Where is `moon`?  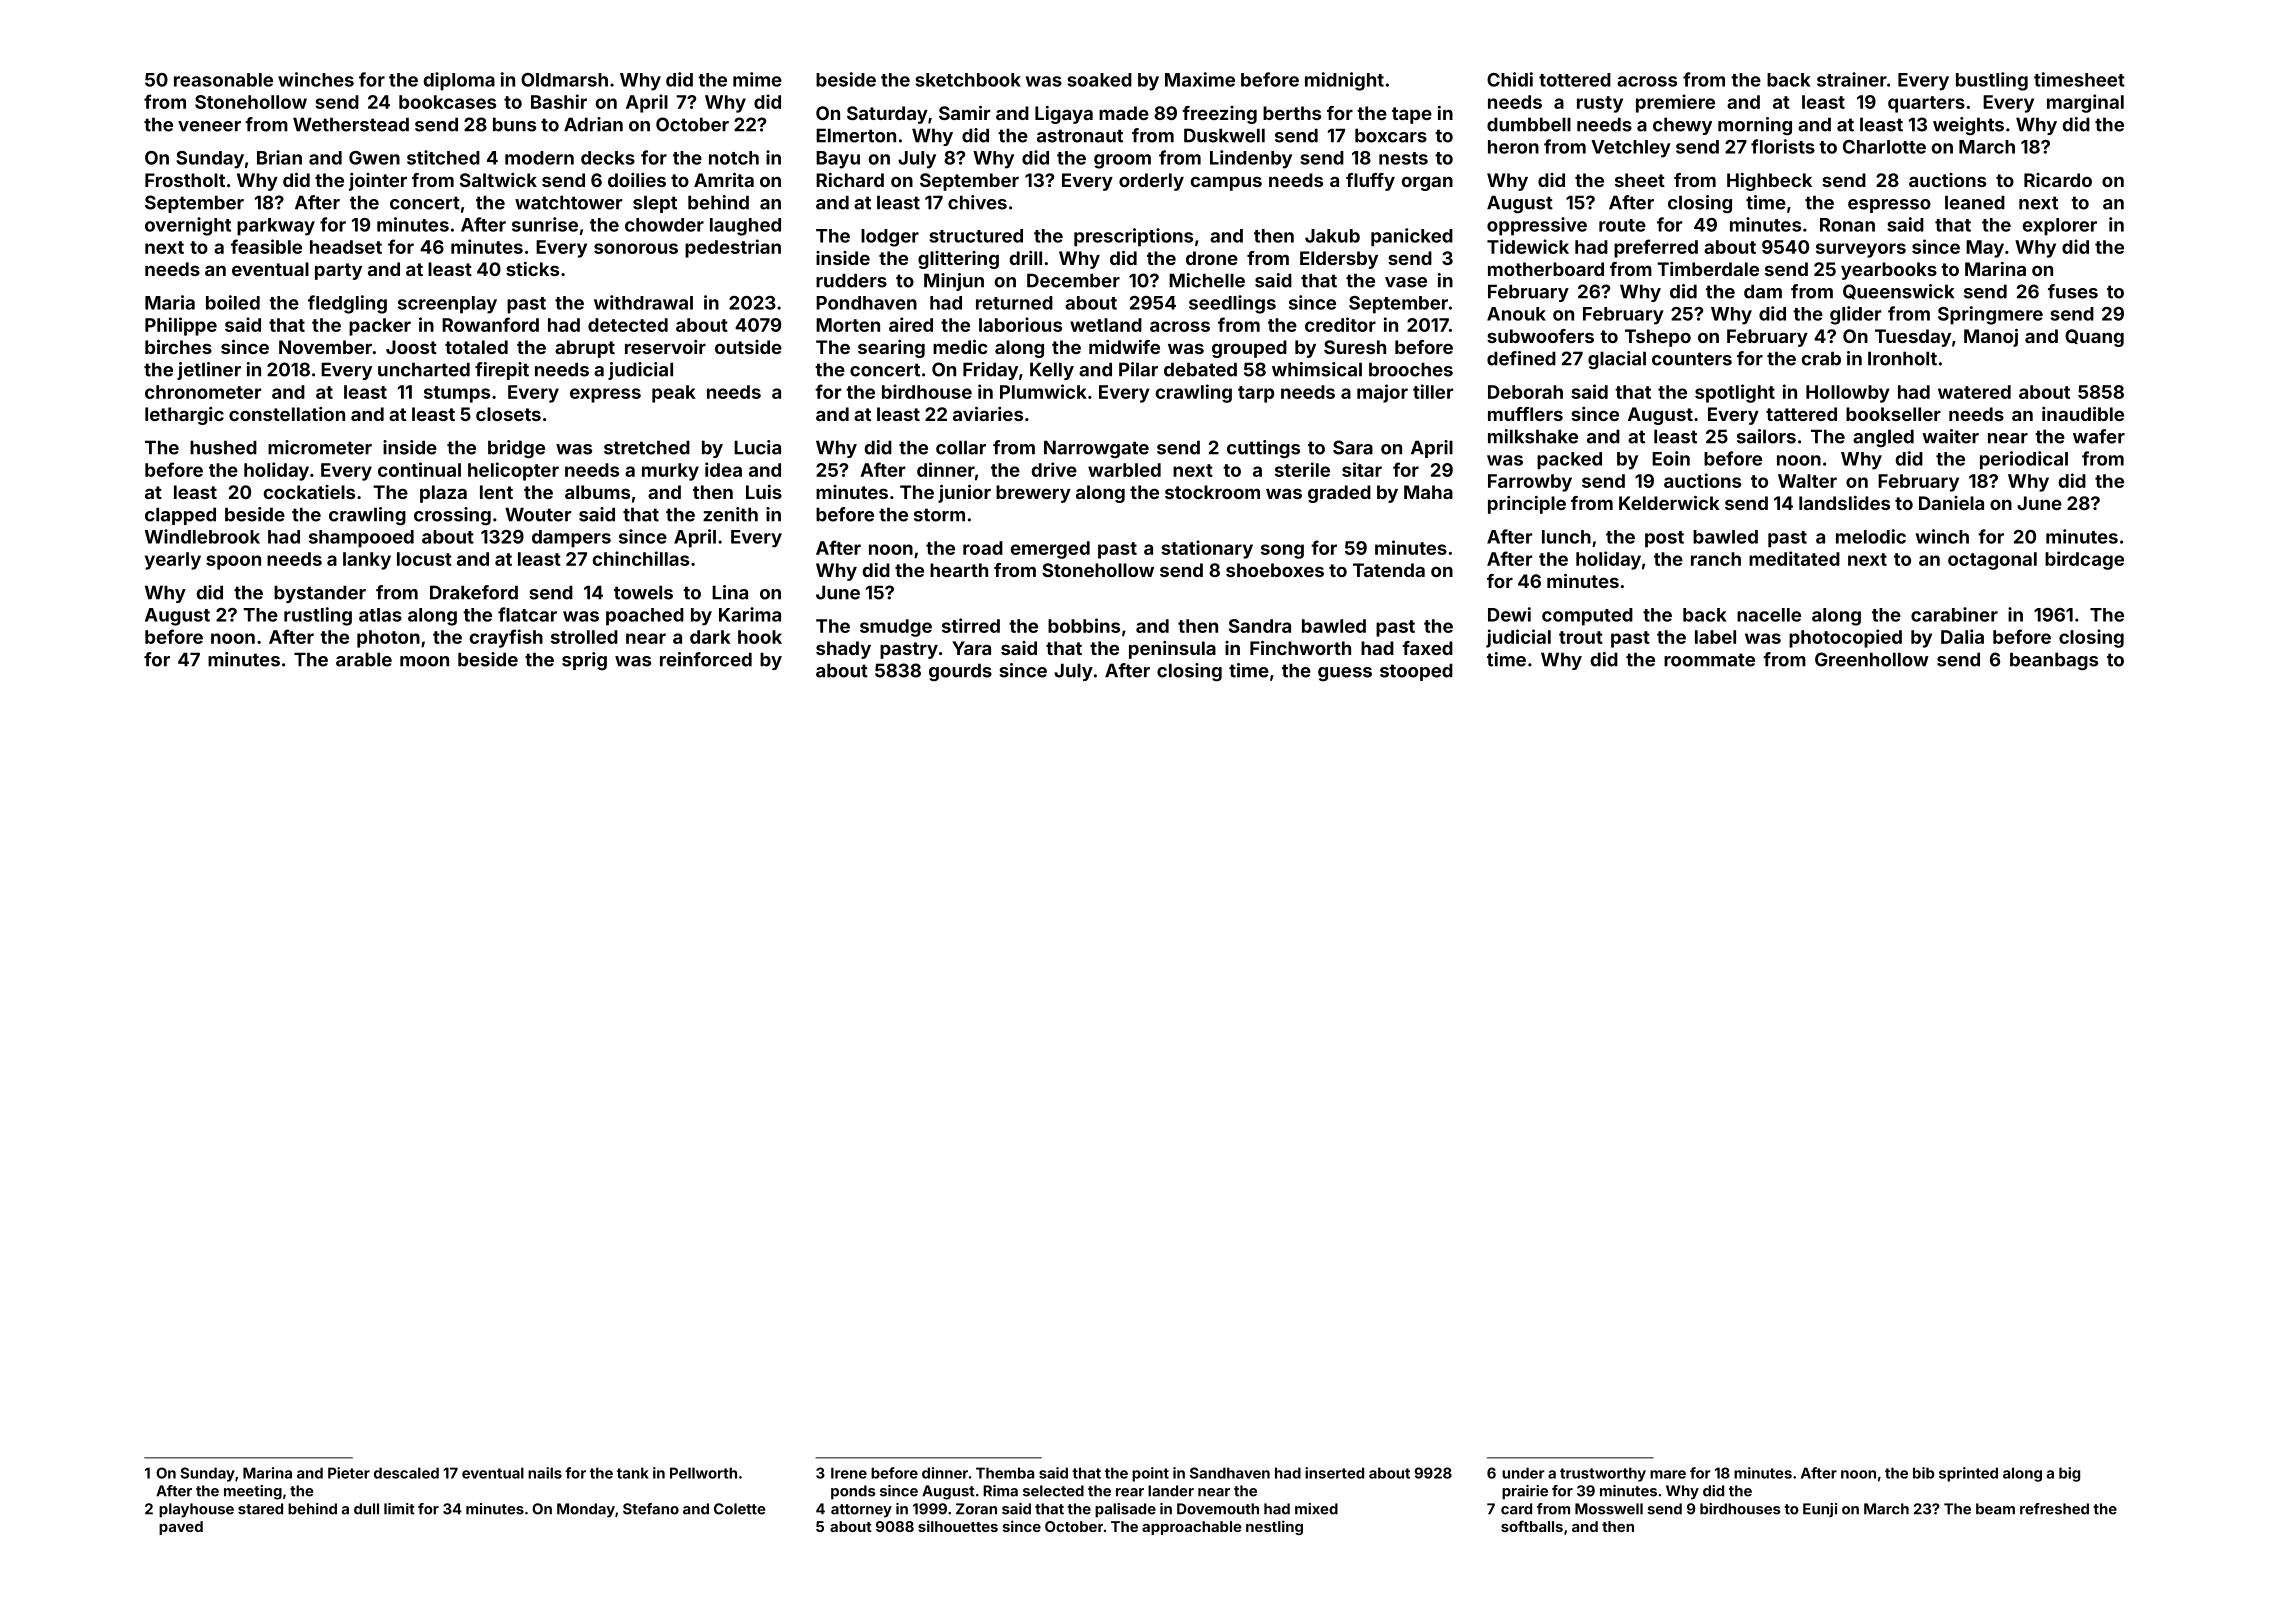 moon is located at coordinates (424, 661).
